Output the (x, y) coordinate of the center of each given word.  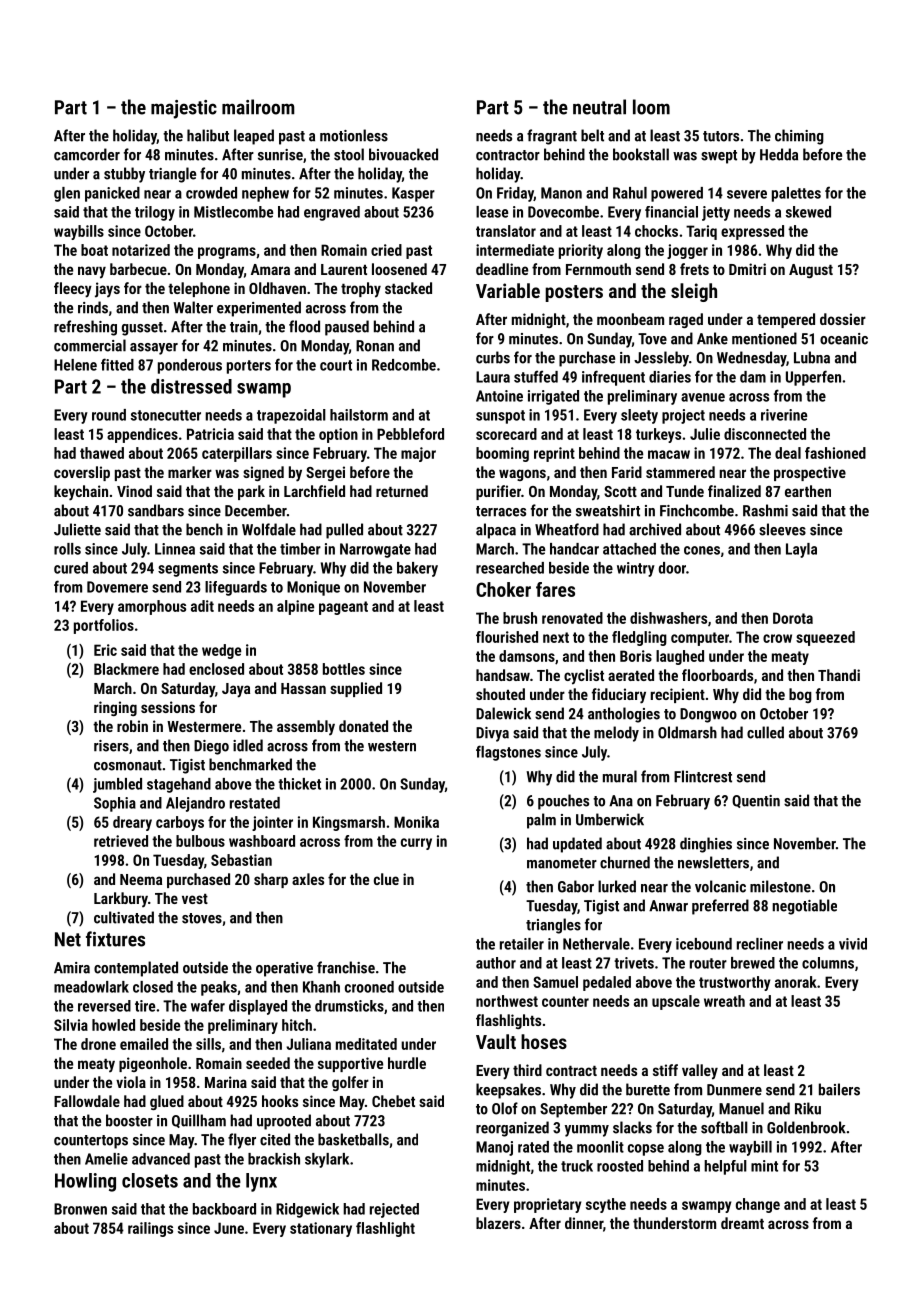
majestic (184, 109)
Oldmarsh (687, 732)
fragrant (552, 137)
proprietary (547, 1205)
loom (651, 107)
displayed (258, 1007)
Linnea (175, 549)
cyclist (584, 677)
